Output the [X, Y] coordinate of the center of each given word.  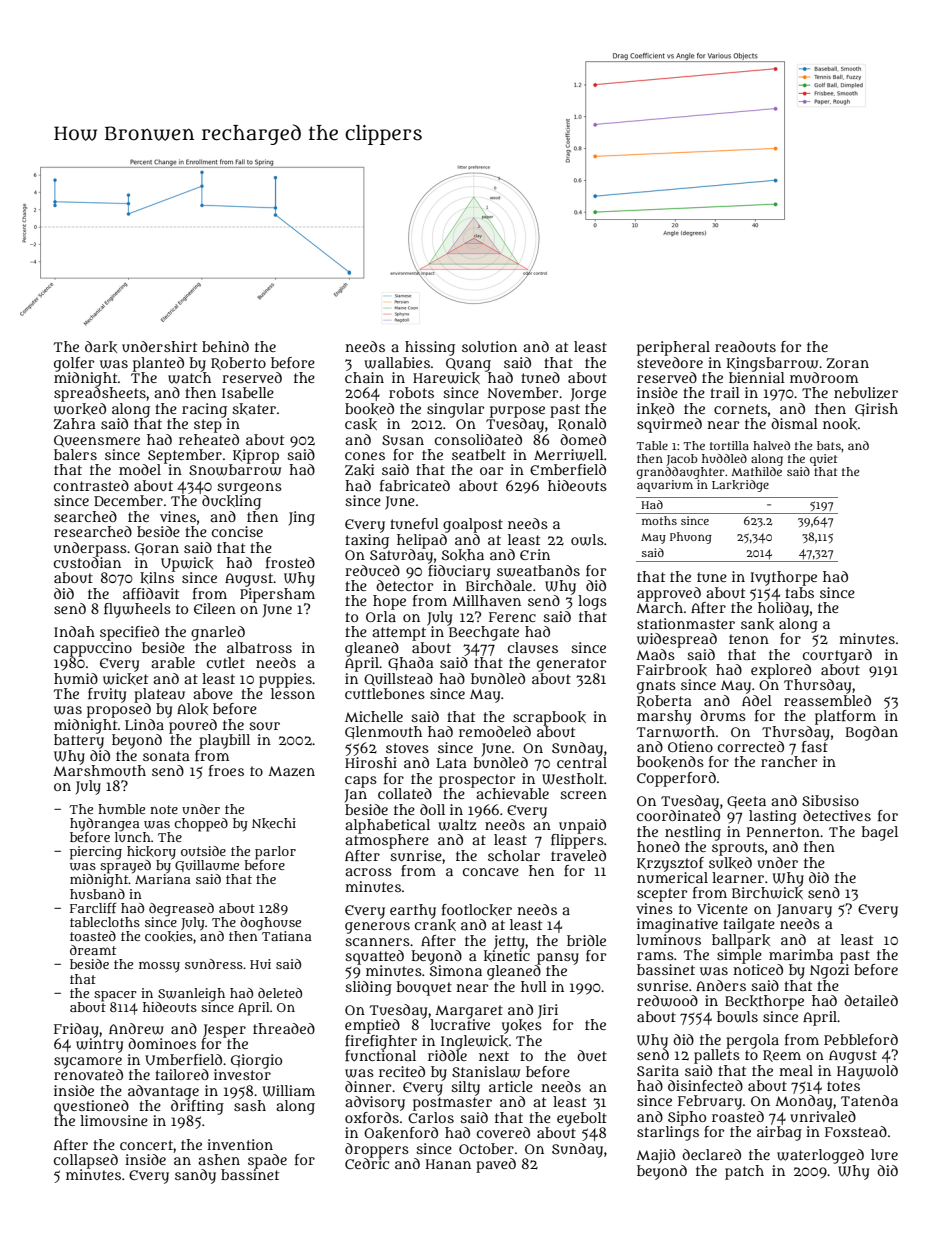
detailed [871, 1000]
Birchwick [767, 893]
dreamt [93, 950]
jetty [509, 942]
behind [225, 346]
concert [146, 1145]
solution [489, 346]
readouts [745, 346]
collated [405, 793]
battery [79, 741]
